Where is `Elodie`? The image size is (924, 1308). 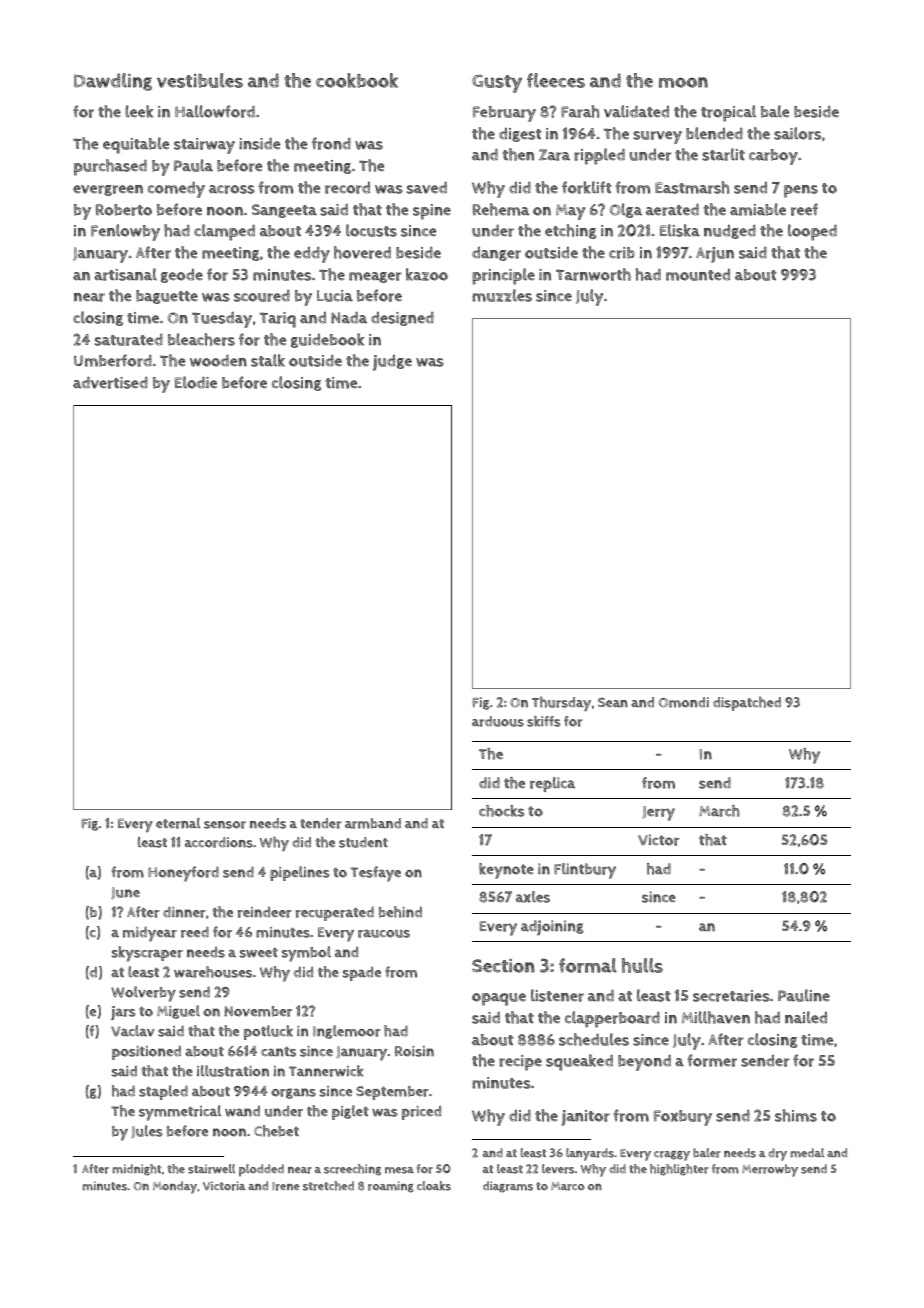
Elodie is located at coordinates (196, 382).
